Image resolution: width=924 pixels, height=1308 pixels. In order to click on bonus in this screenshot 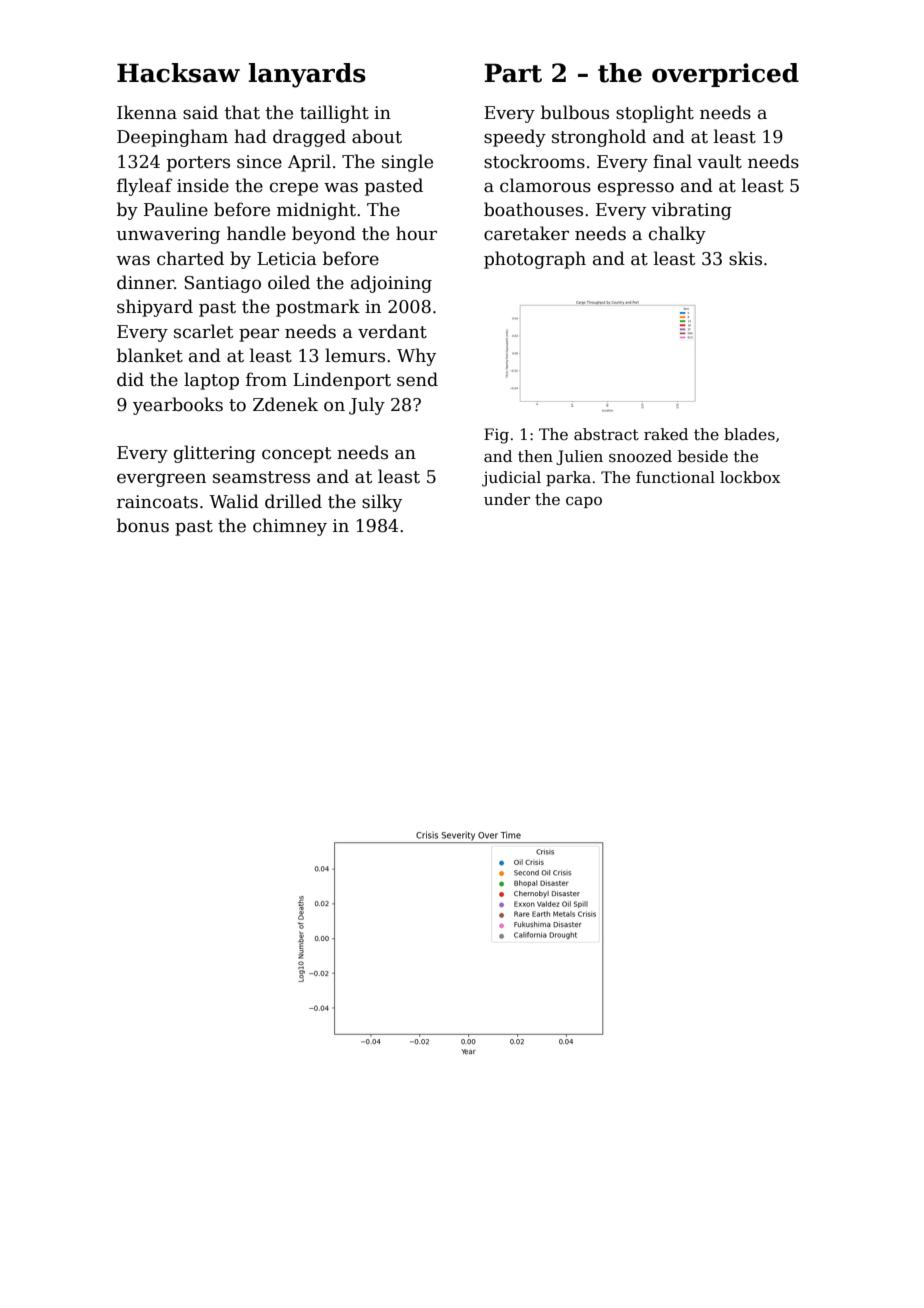, I will do `click(143, 525)`.
